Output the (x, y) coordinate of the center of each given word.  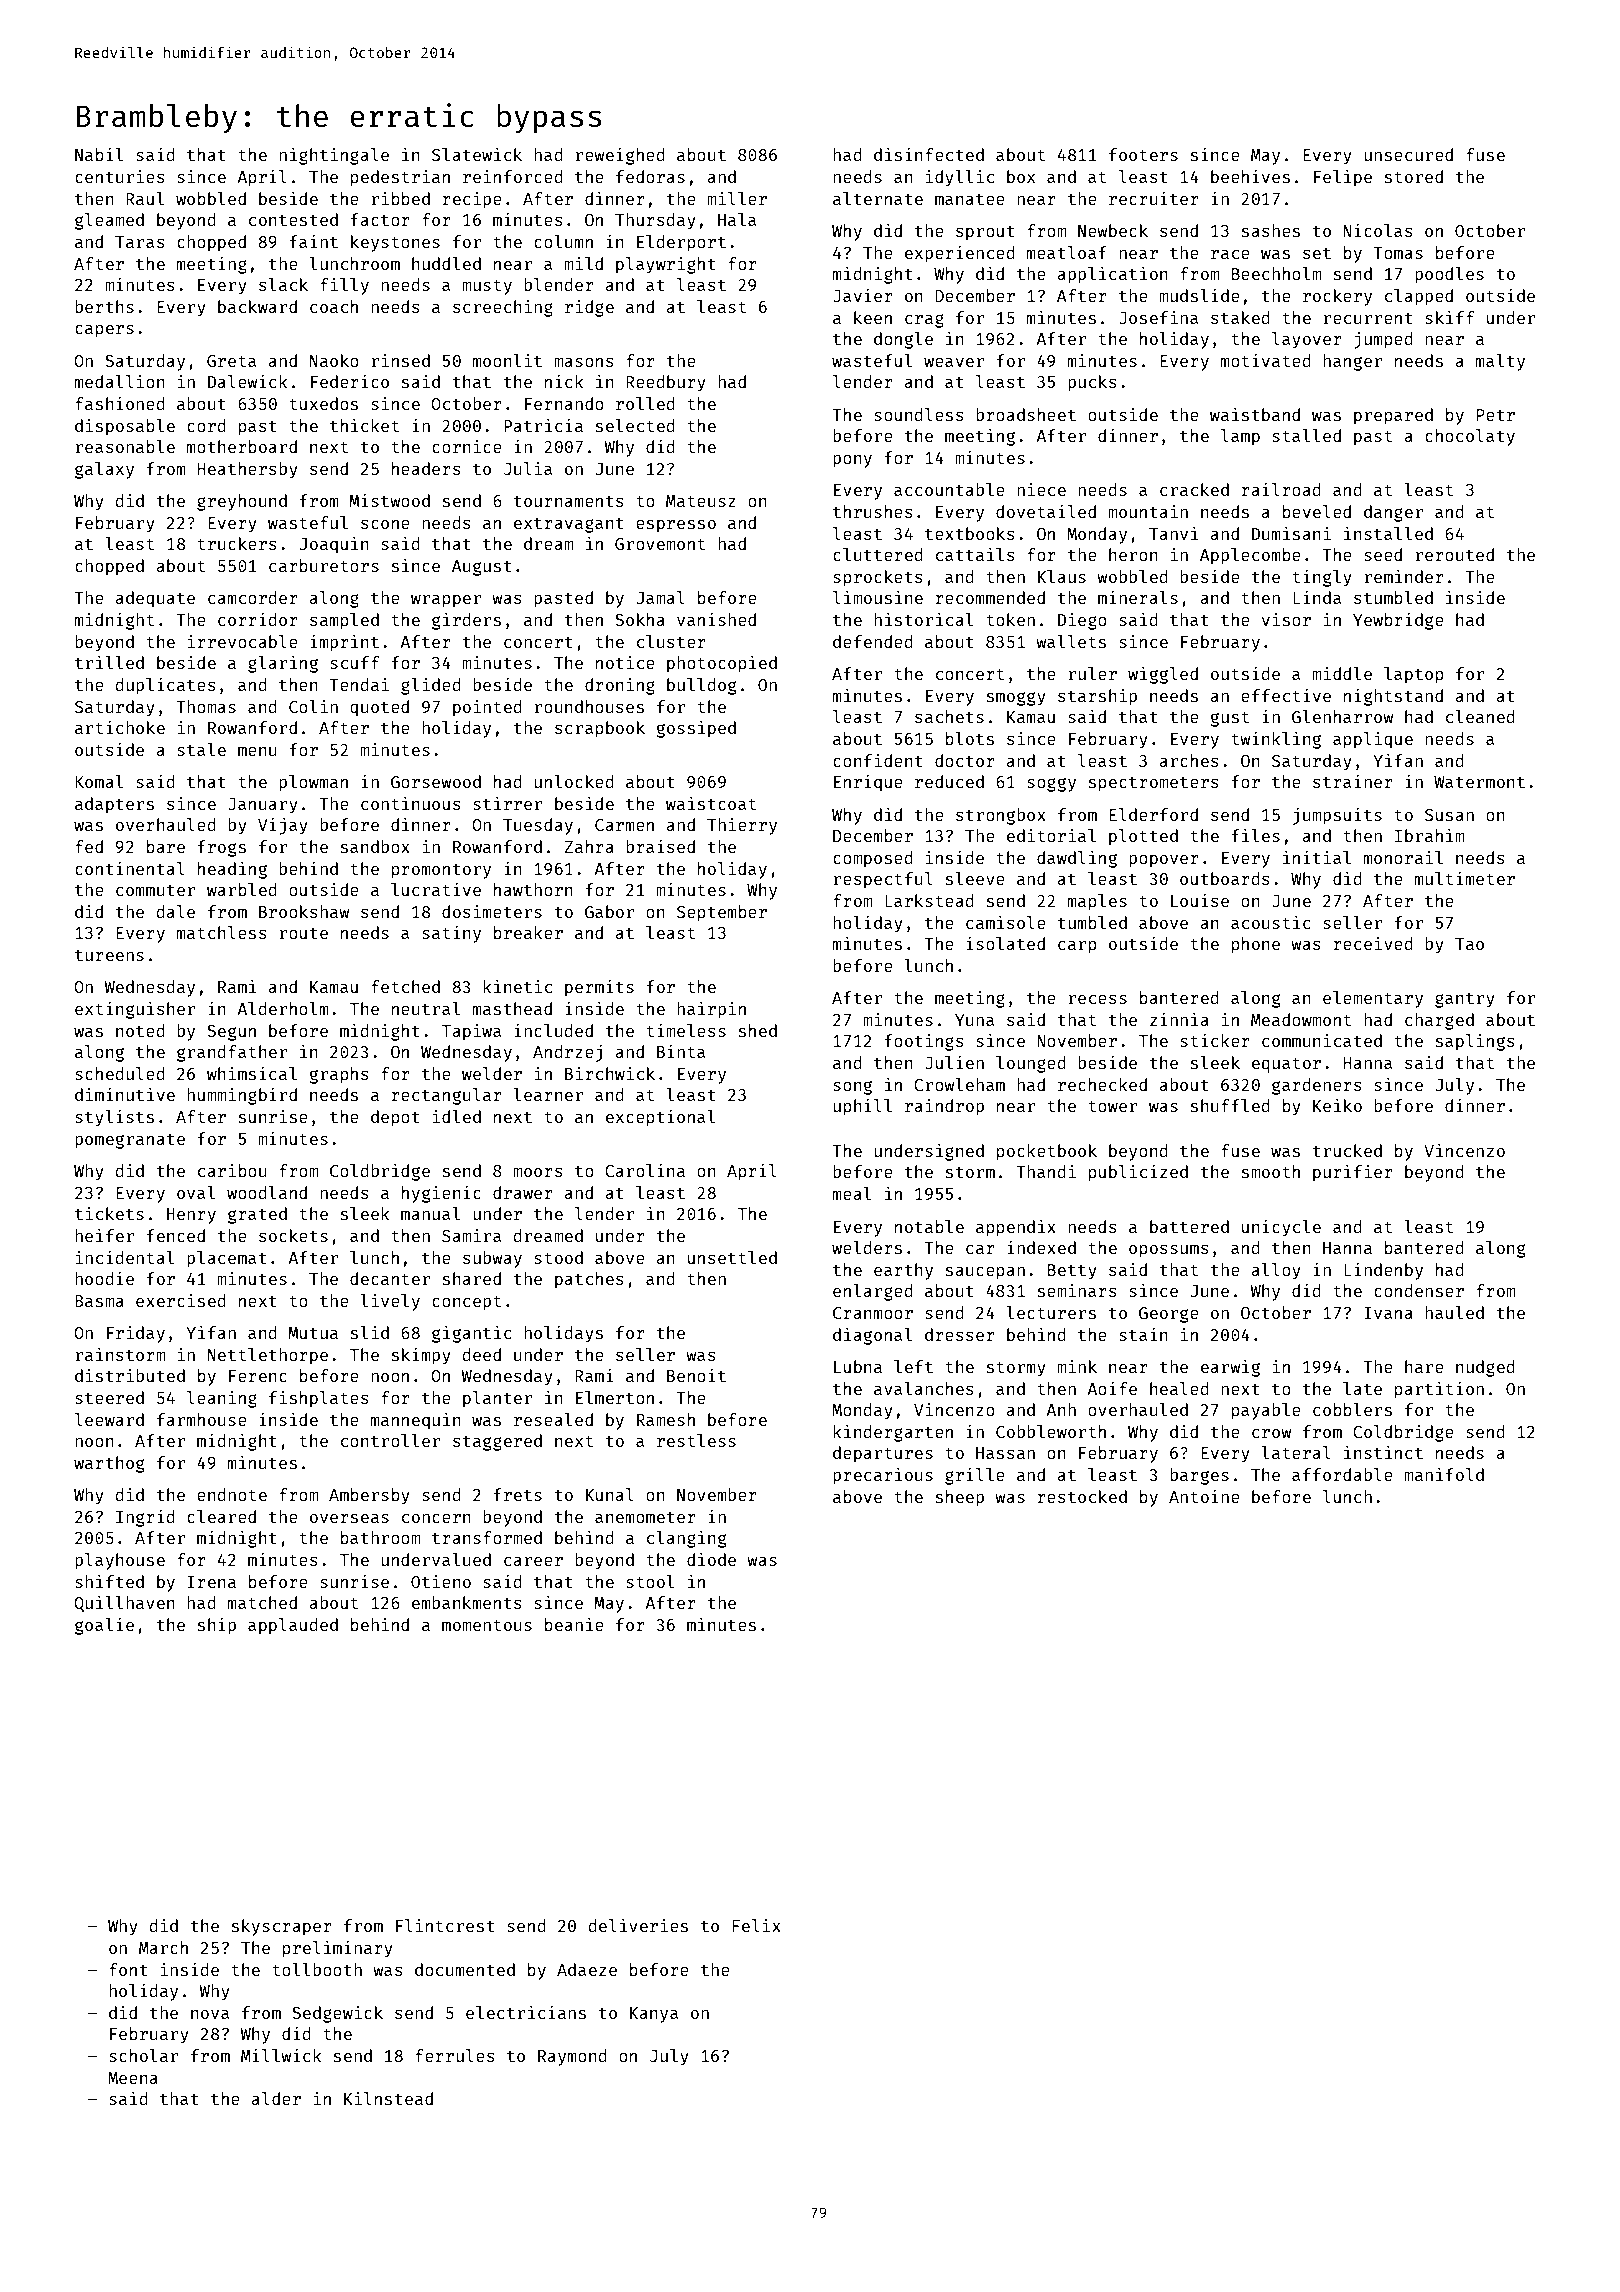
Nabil (99, 154)
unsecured (1408, 154)
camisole (1006, 922)
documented (465, 1969)
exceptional (660, 1118)
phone (1256, 945)
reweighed (620, 156)
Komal (99, 781)
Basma (99, 1301)
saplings (1475, 1042)
